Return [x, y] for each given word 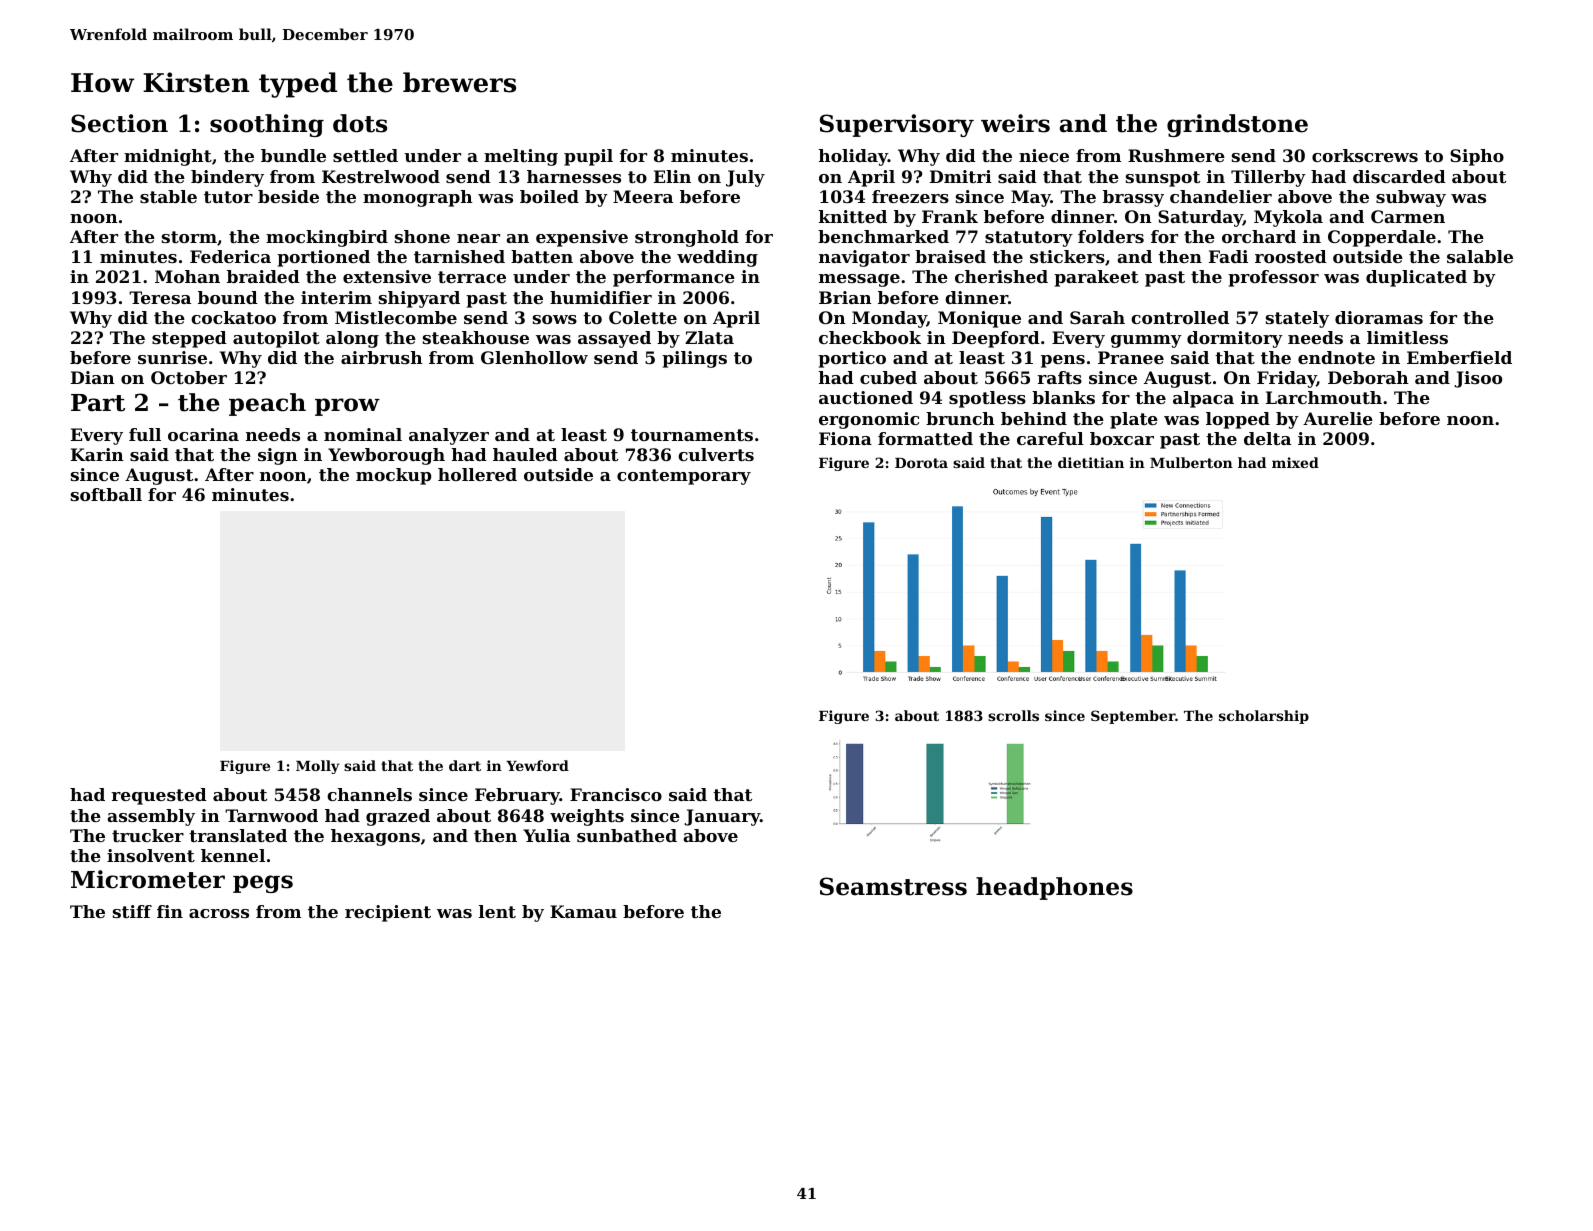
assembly [151, 817]
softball [106, 494]
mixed [1295, 462]
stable [168, 196]
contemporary [684, 477]
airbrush [382, 357]
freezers [910, 196]
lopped [1238, 420]
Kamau [583, 911]
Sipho [1477, 157]
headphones [1054, 888]
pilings [694, 359]
